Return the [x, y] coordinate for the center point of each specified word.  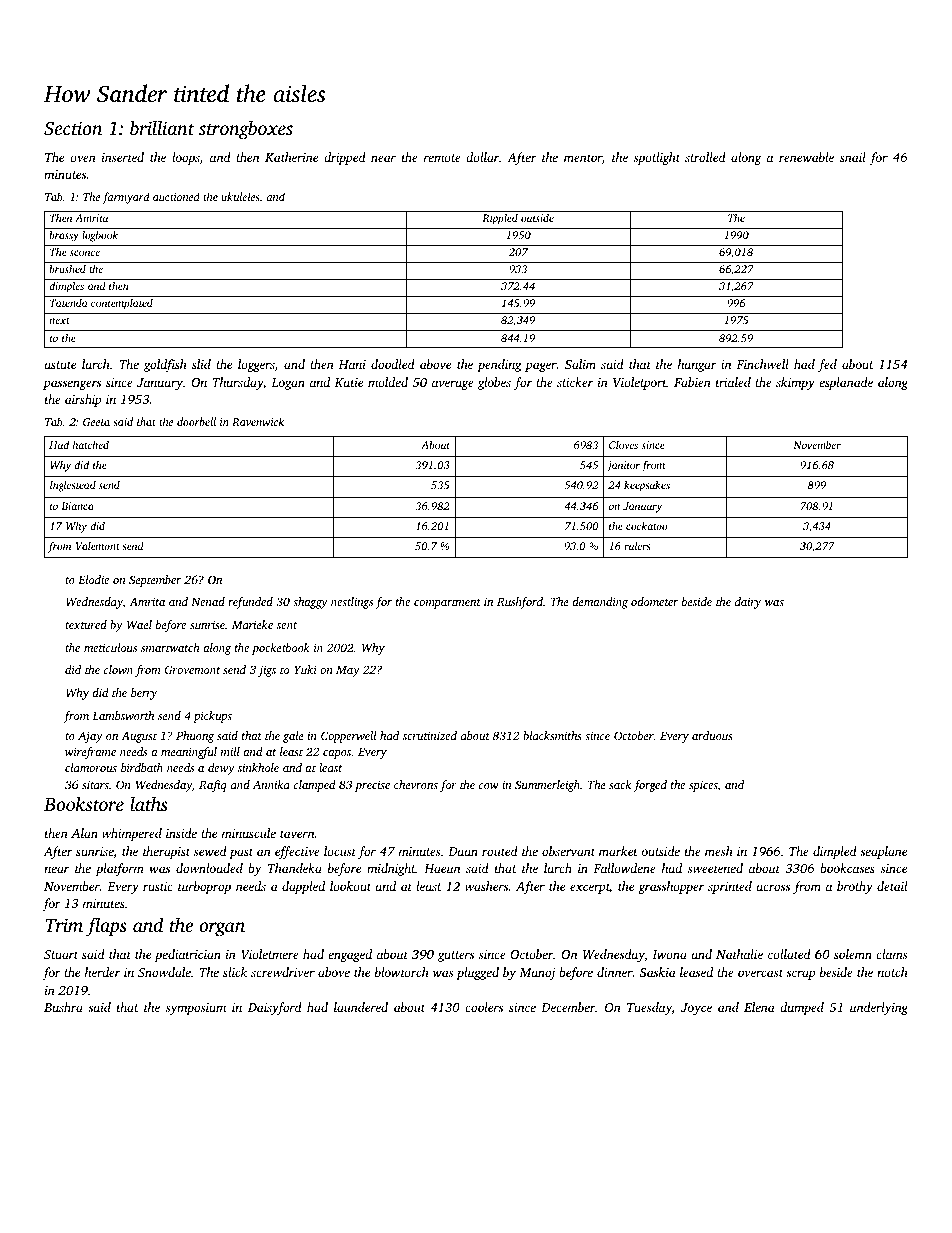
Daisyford [275, 1008]
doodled [393, 364]
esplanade [846, 383]
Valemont [98, 546]
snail [853, 157]
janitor [623, 466]
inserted [123, 157]
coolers [484, 1007]
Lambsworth [123, 715]
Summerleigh [547, 786]
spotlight [657, 158]
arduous [712, 735]
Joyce [696, 1009]
